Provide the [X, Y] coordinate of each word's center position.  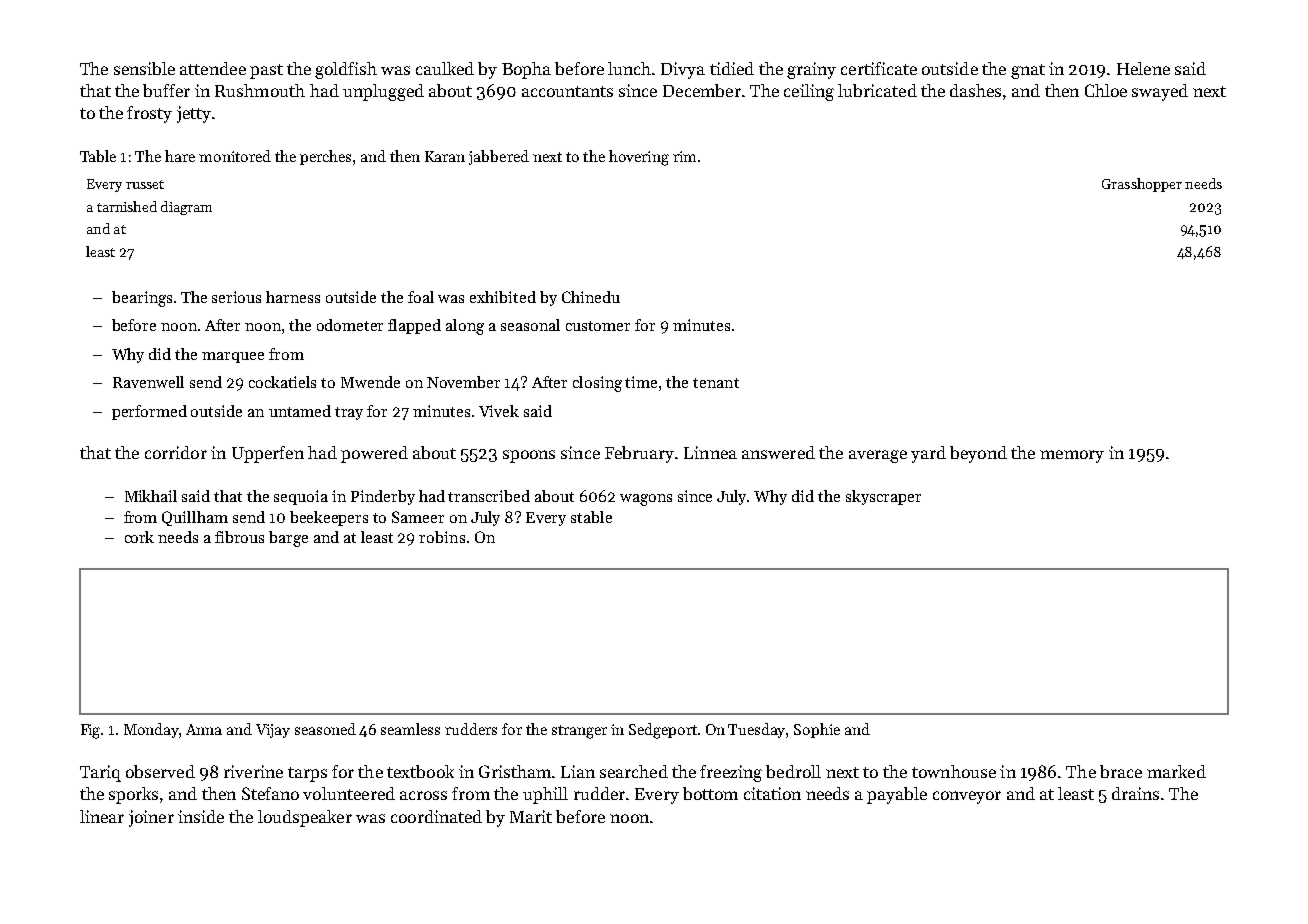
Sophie [817, 730]
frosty [149, 114]
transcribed [489, 496]
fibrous [239, 537]
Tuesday [757, 730]
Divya [683, 70]
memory [1072, 456]
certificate [879, 68]
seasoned [325, 729]
